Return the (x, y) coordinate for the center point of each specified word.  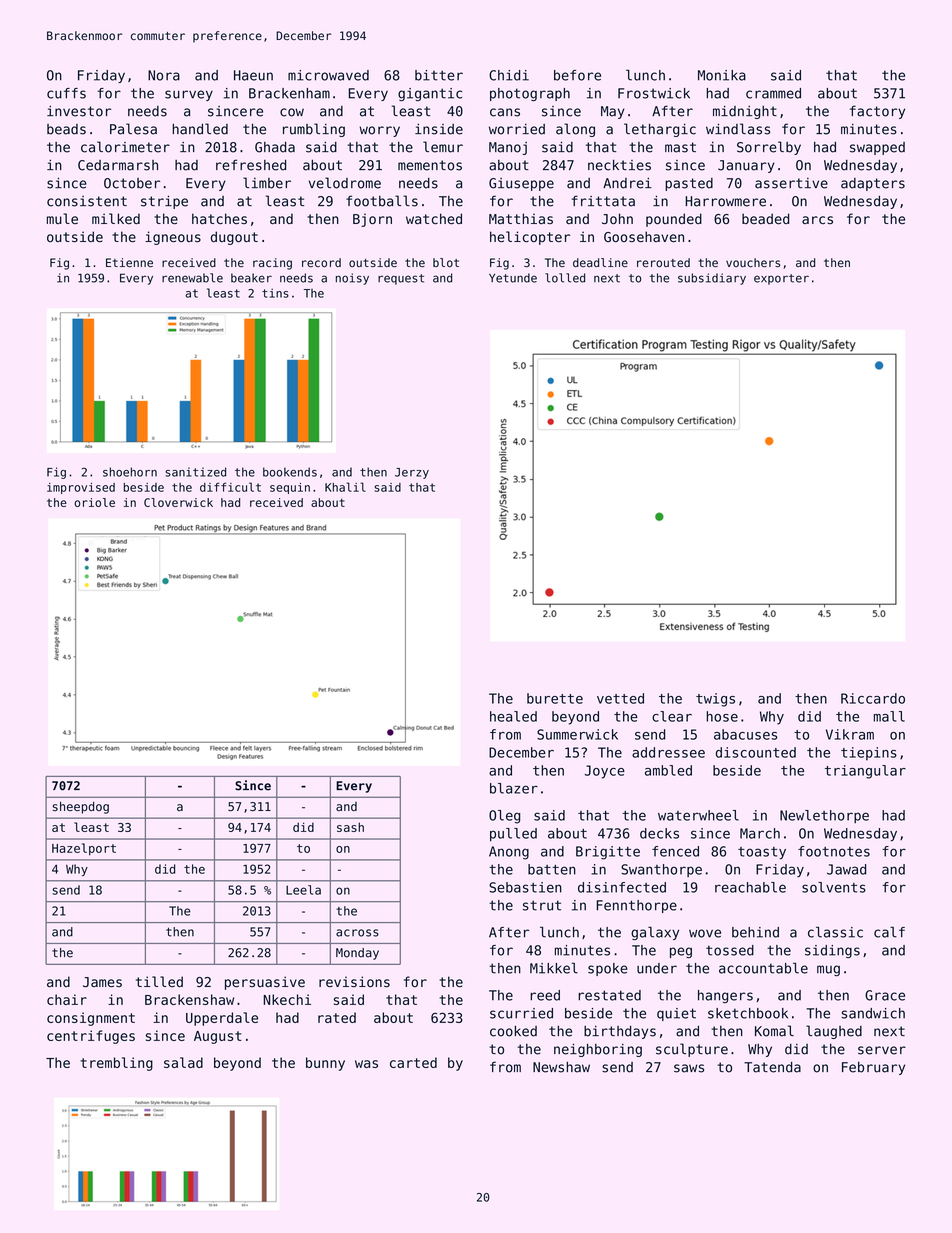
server (882, 1050)
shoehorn (130, 472)
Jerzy (412, 473)
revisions (354, 982)
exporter (781, 279)
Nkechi (287, 999)
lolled (565, 278)
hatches (219, 219)
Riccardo (873, 698)
